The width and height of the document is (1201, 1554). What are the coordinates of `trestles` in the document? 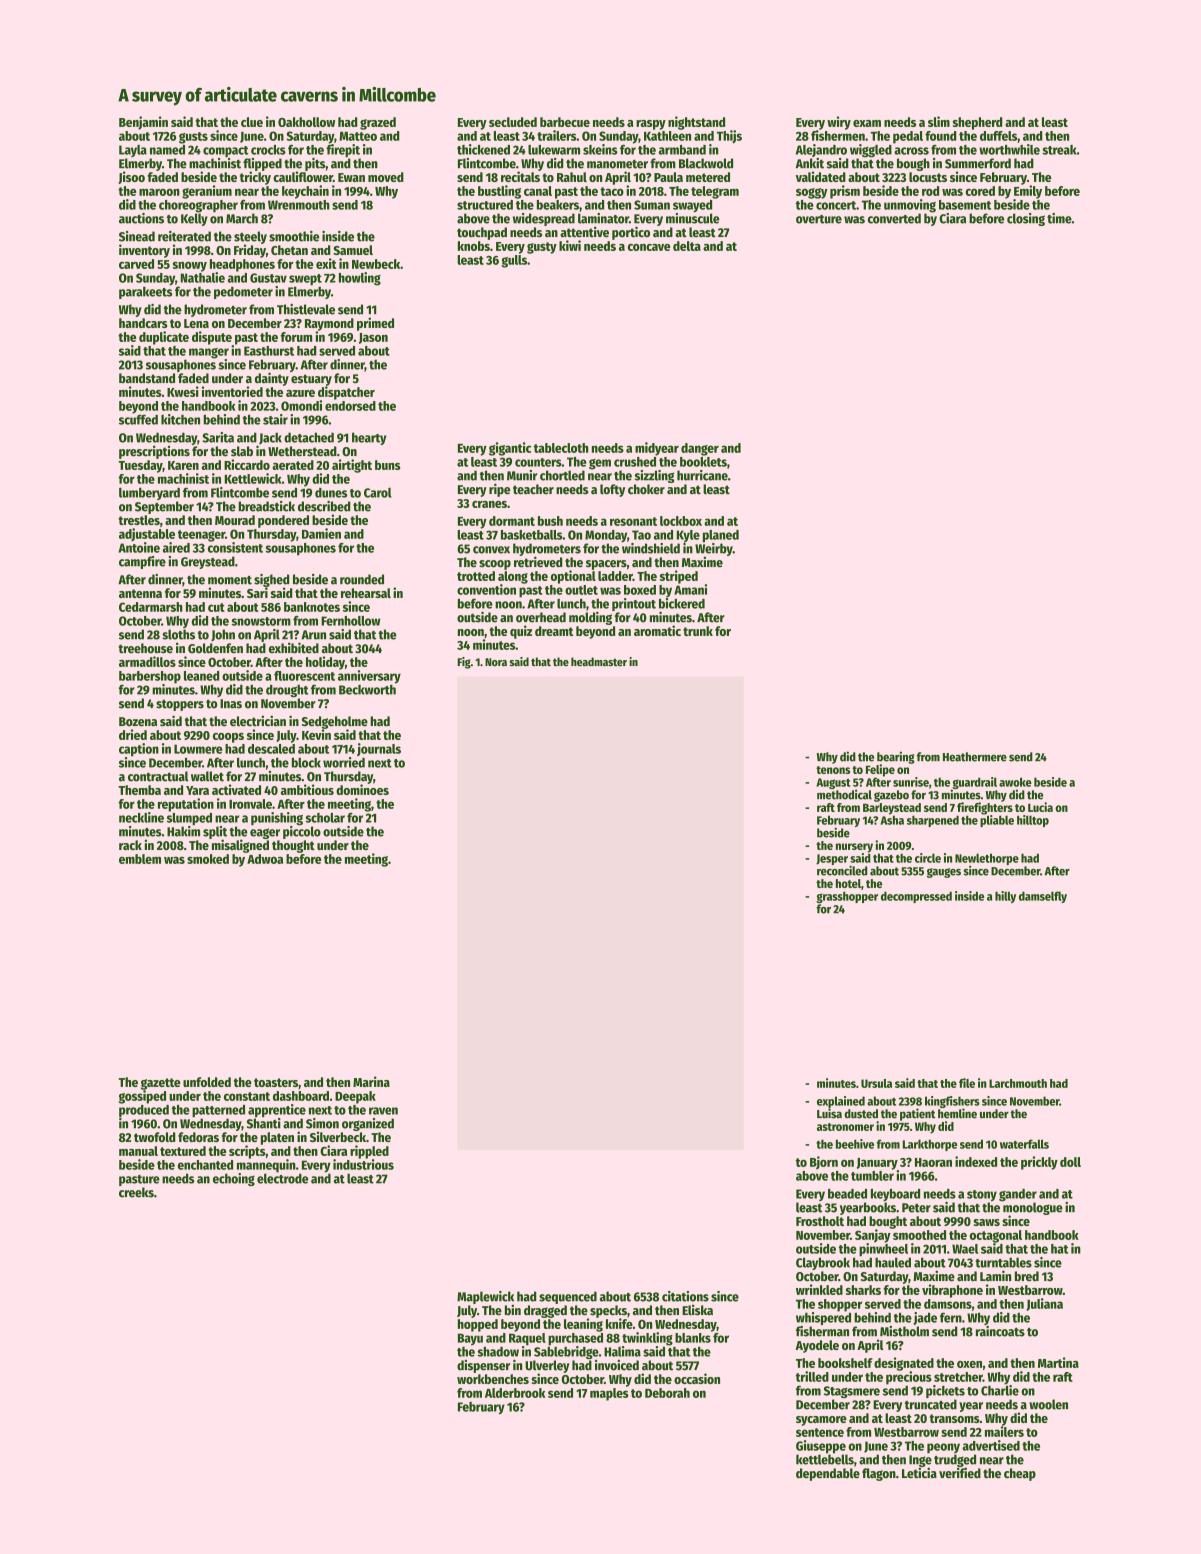 It's located at (139, 520).
